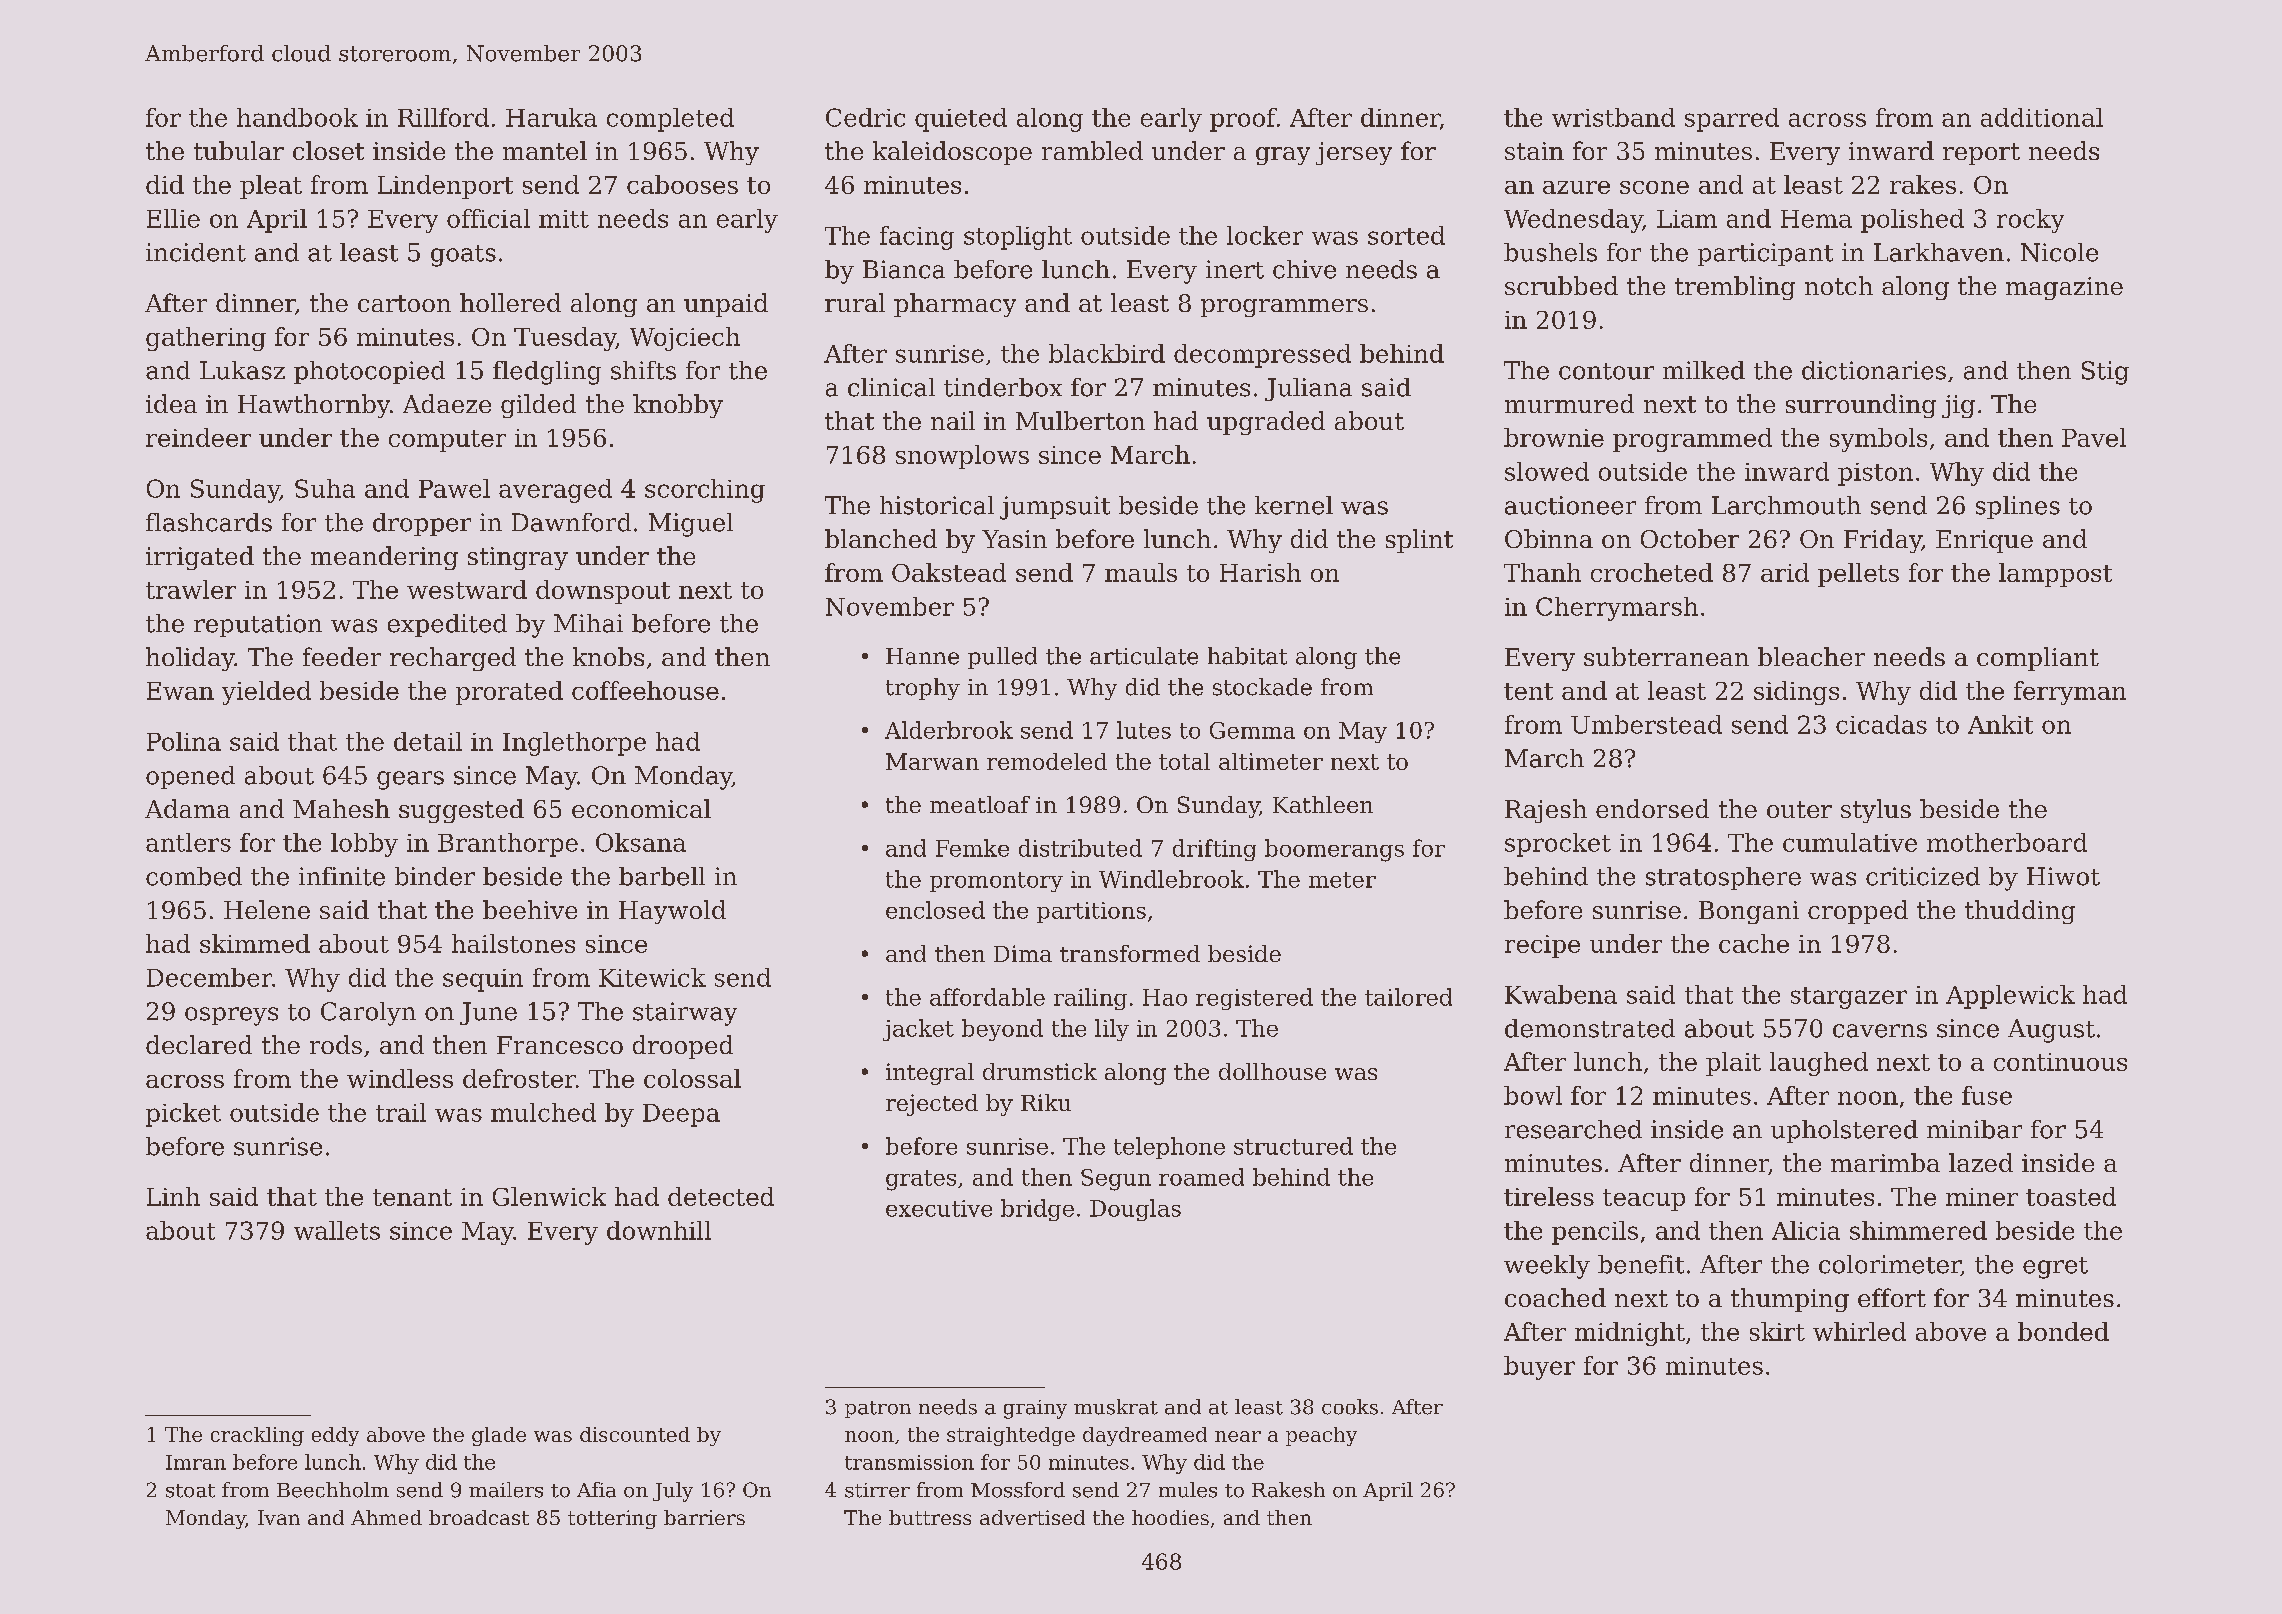 The image size is (2282, 1614). Describe the element at coordinates (196, 1462) in the image. I see `Imran` at that location.
